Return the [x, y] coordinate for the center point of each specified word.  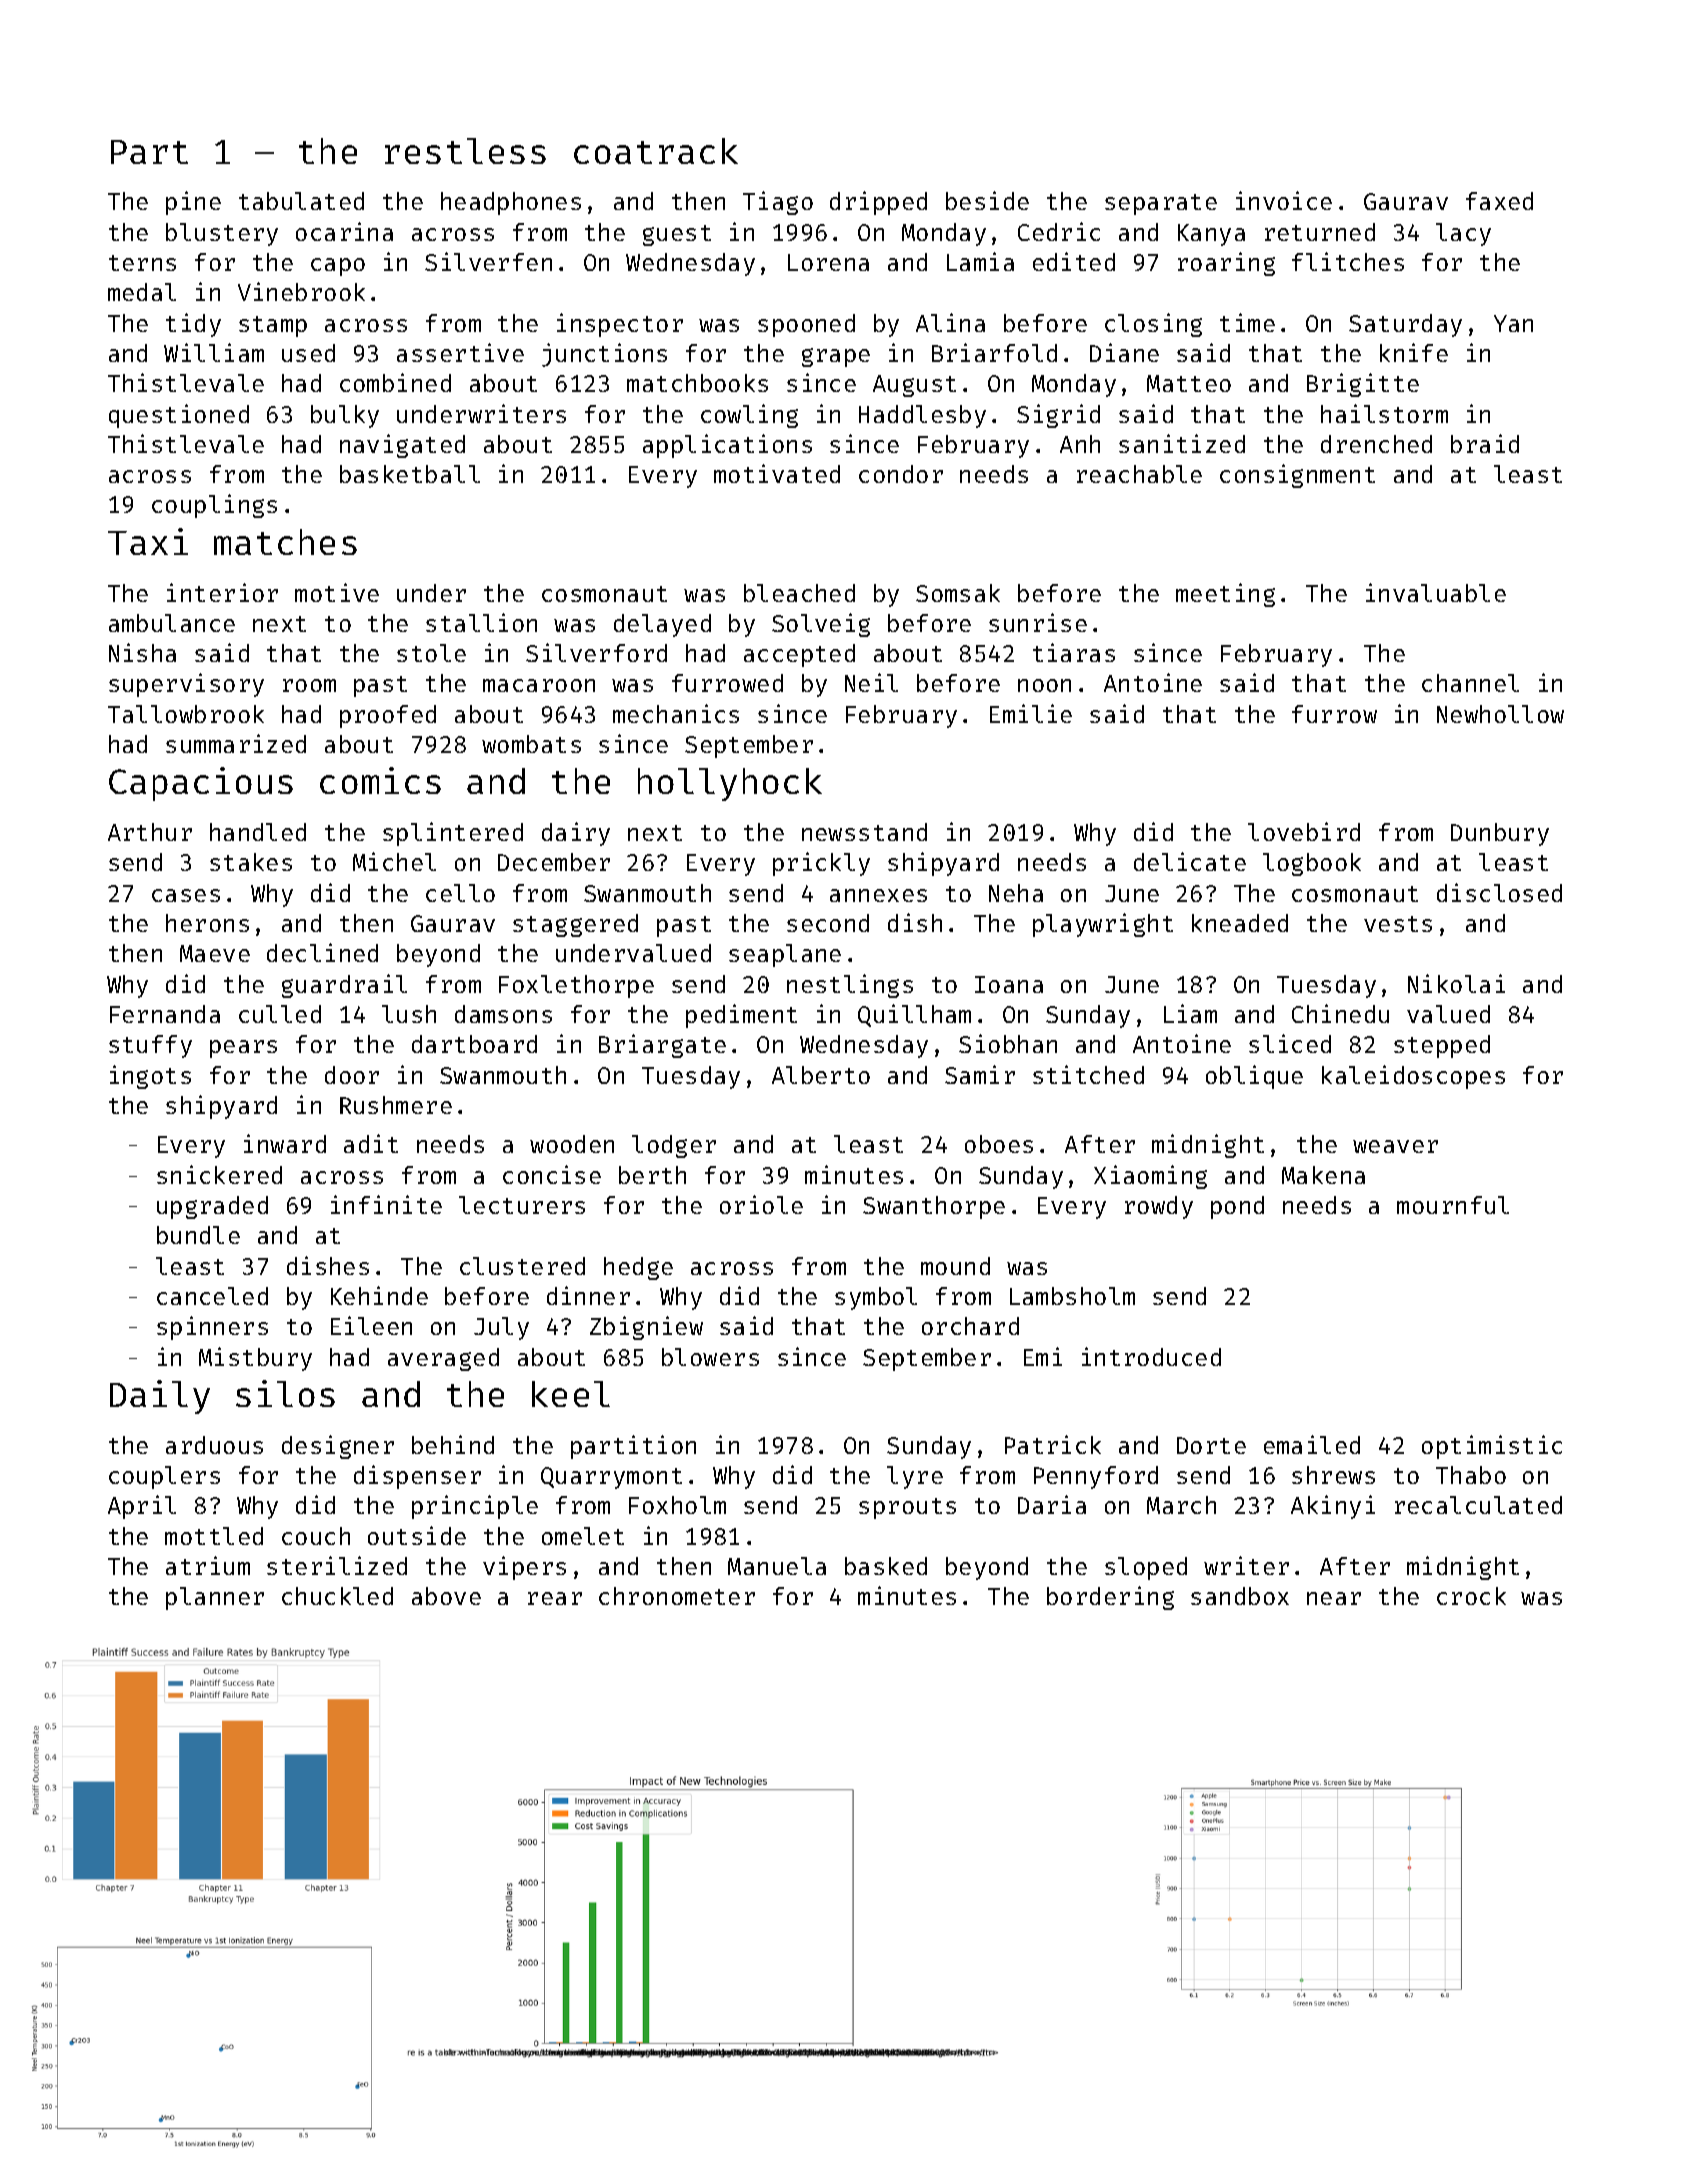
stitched [1088, 1074]
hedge [638, 1268]
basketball [410, 474]
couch [316, 1536]
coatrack [656, 151]
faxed [1499, 201]
